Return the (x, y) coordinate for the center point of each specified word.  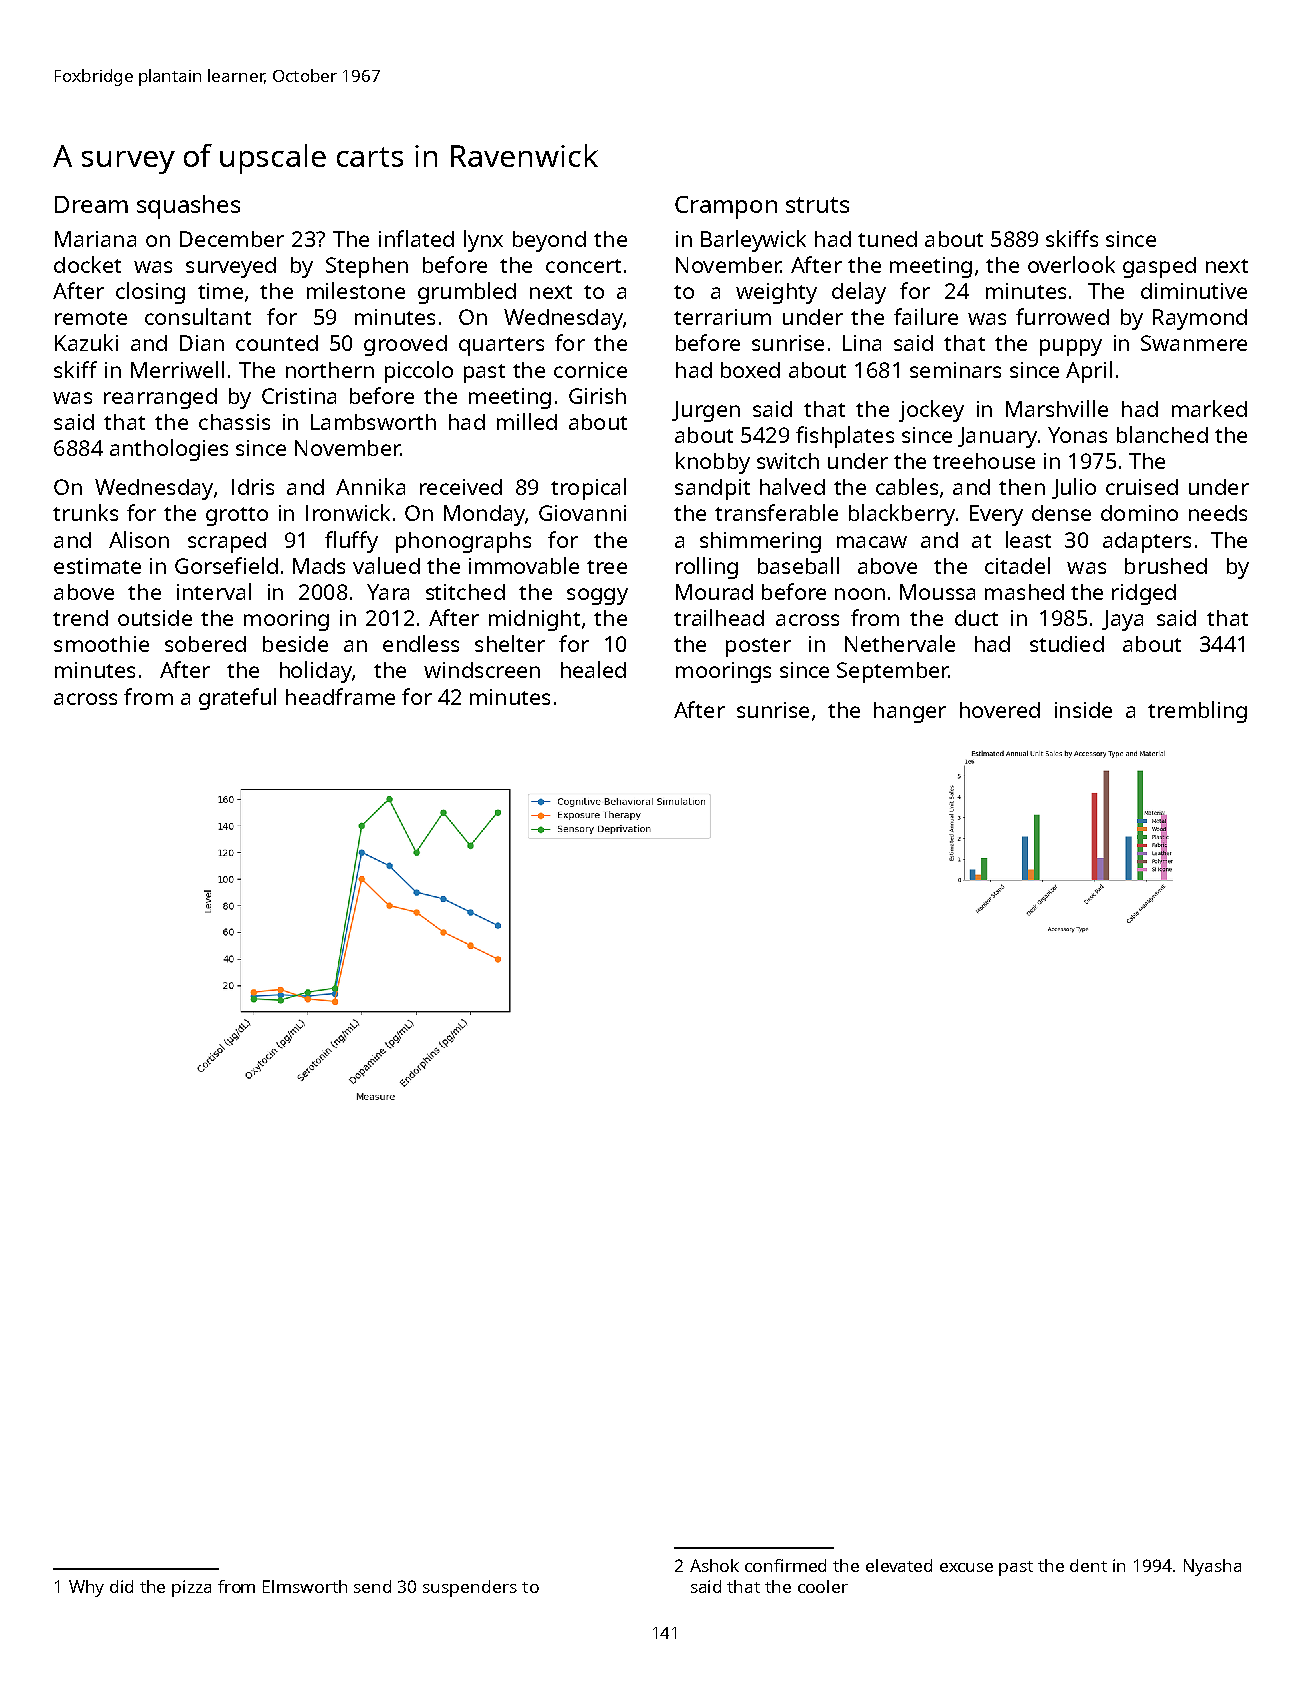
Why (86, 1588)
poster (758, 647)
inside (1083, 710)
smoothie (101, 644)
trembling (1197, 712)
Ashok (714, 1565)
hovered (1000, 710)
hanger (910, 712)
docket (87, 264)
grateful (237, 699)
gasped (1159, 267)
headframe (340, 696)
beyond (549, 241)
